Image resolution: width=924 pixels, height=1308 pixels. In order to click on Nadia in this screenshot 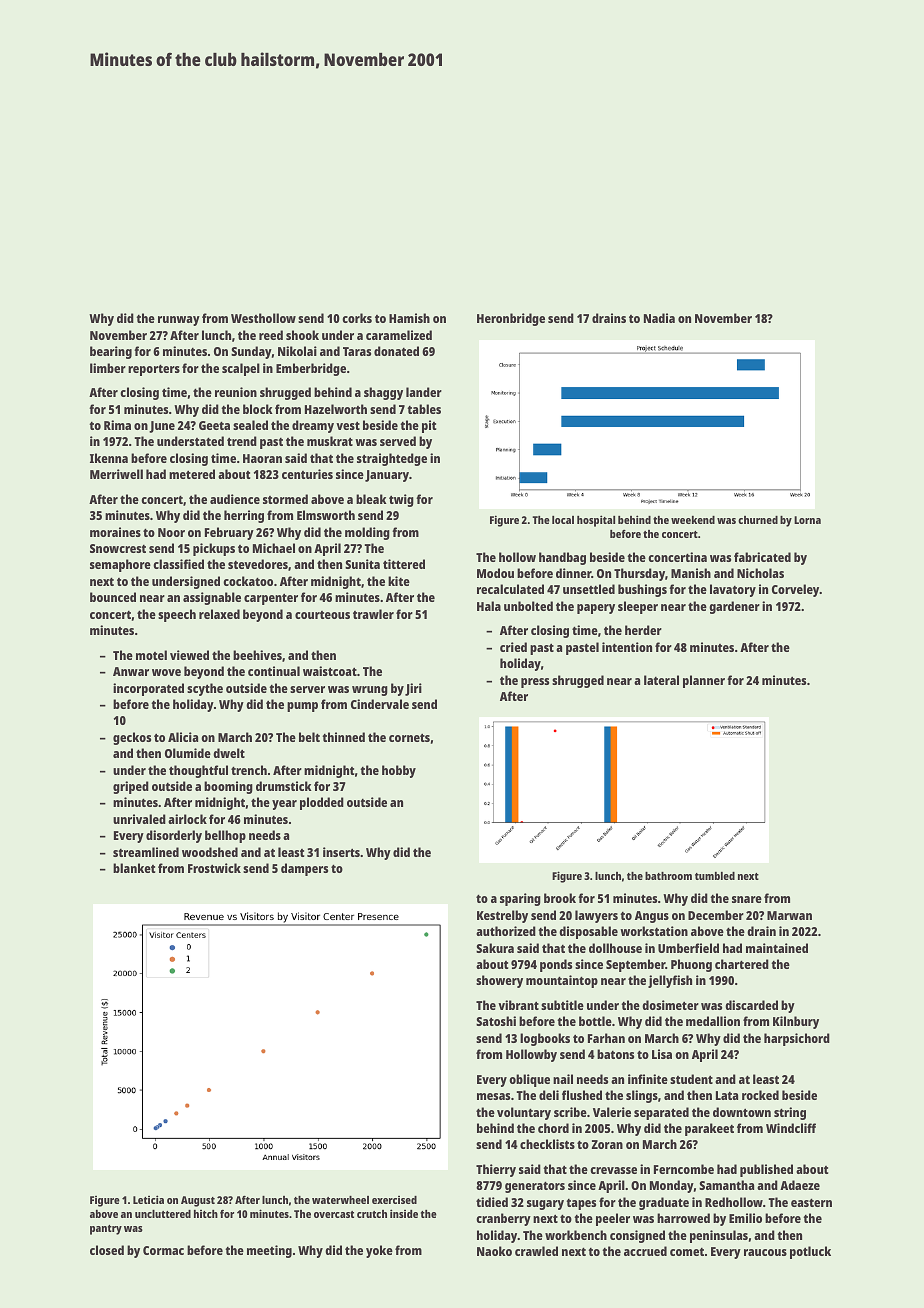, I will do `click(659, 318)`.
